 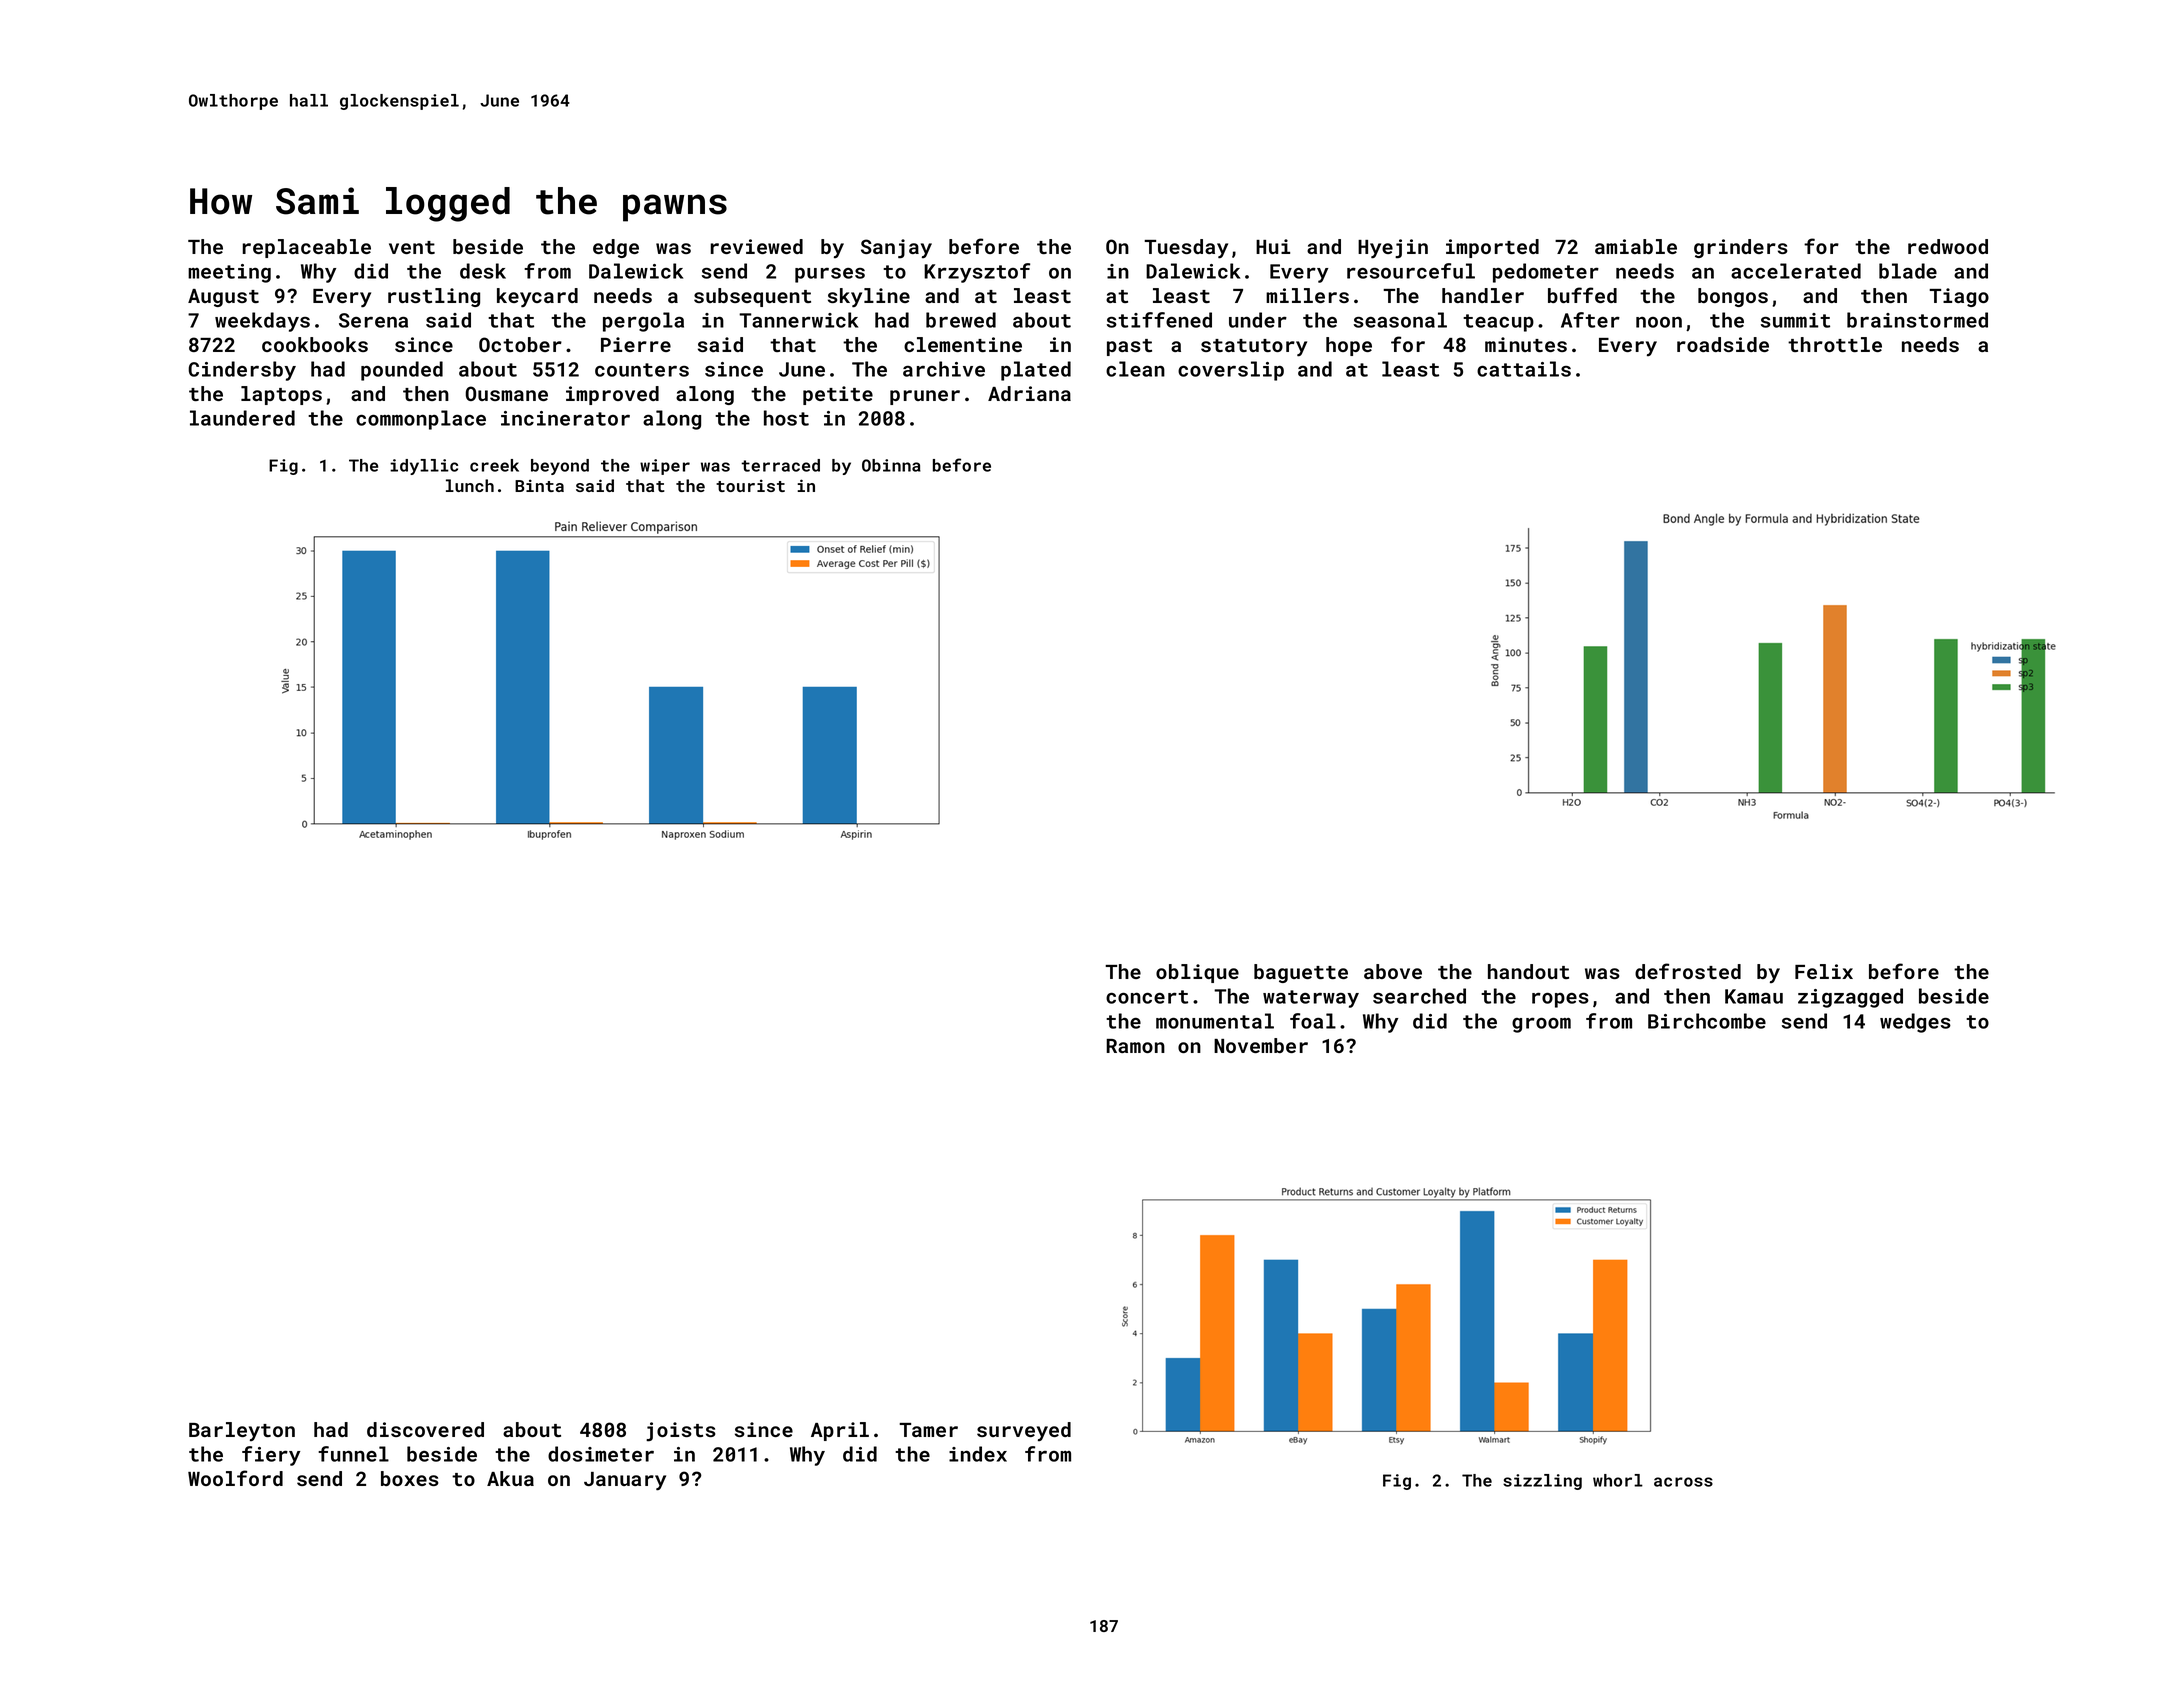 What do you see at coordinates (425, 1429) in the screenshot?
I see `discovered` at bounding box center [425, 1429].
